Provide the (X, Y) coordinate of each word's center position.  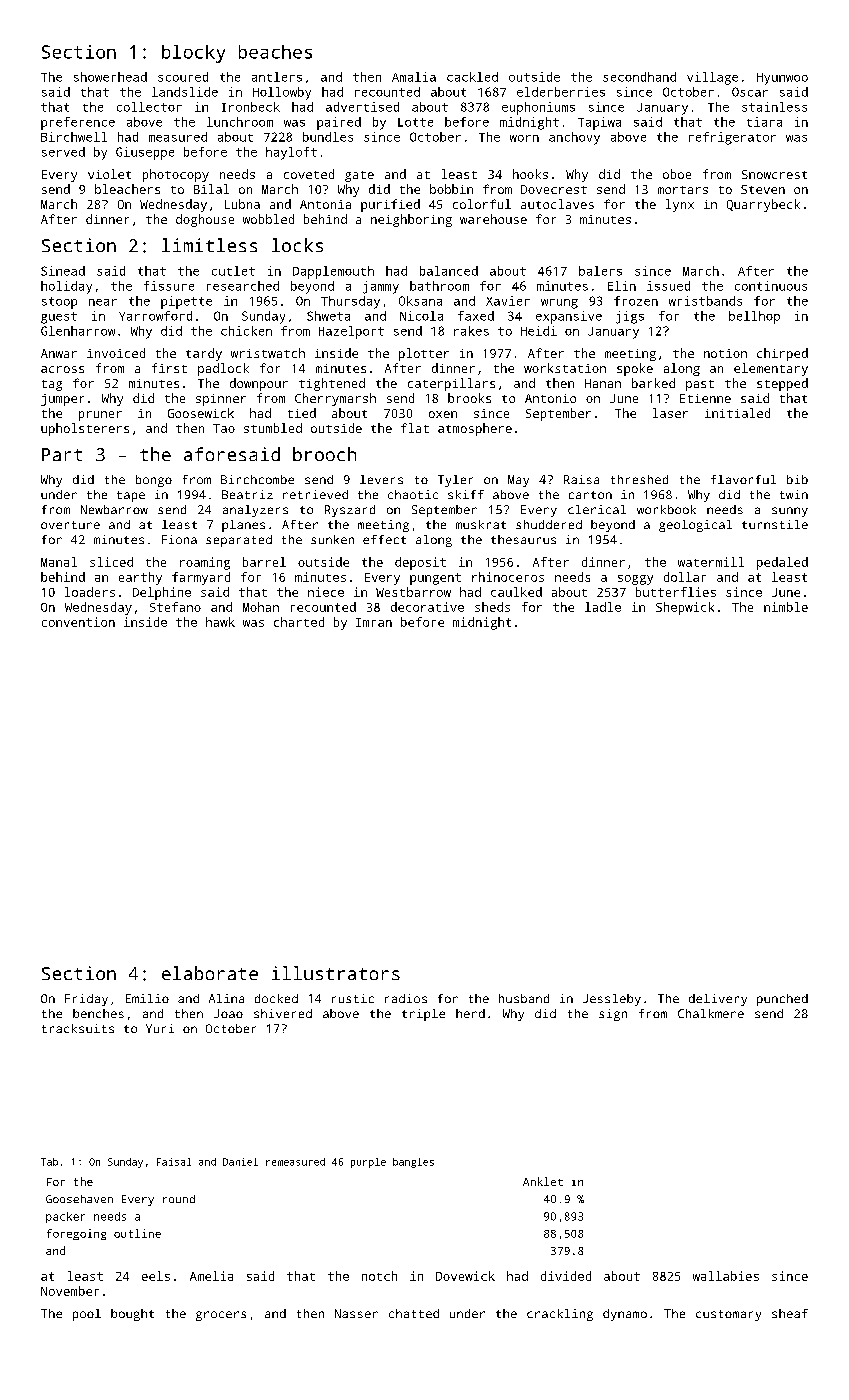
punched (782, 1000)
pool (87, 1315)
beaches (275, 52)
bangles (413, 1163)
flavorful (743, 479)
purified (390, 205)
